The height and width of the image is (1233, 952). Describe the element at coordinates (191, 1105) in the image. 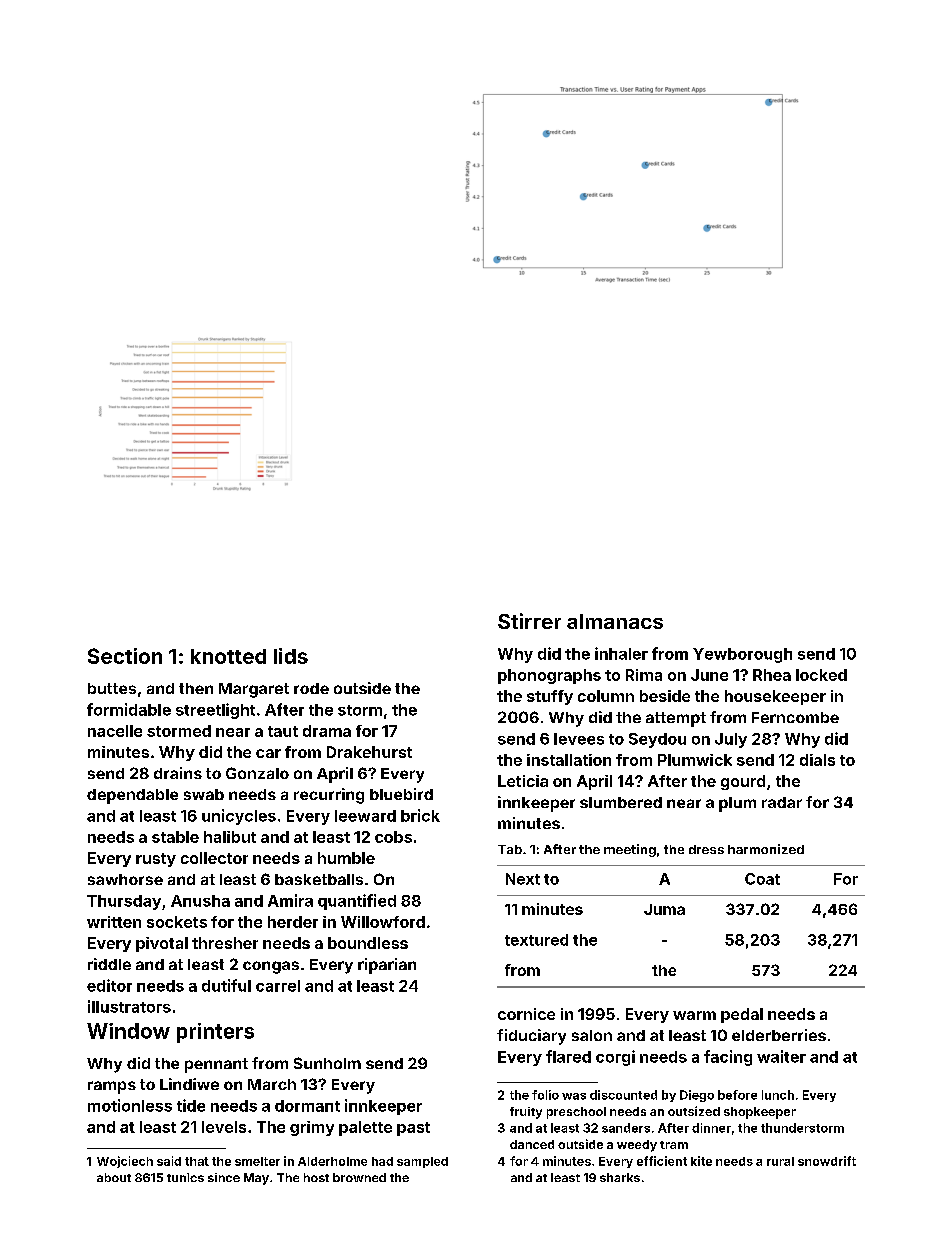

I see `tide` at that location.
